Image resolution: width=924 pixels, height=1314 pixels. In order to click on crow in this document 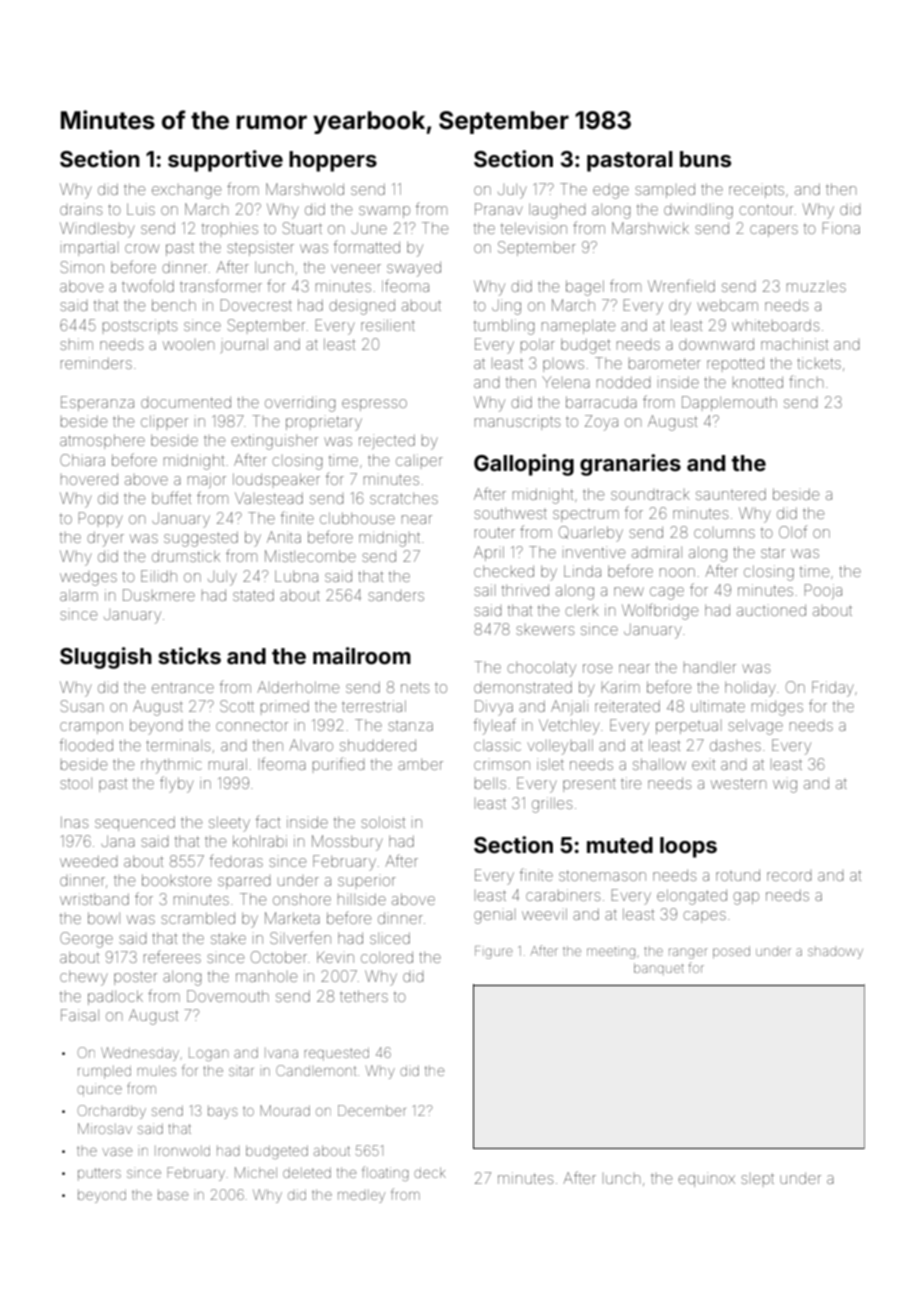, I will do `click(142, 248)`.
